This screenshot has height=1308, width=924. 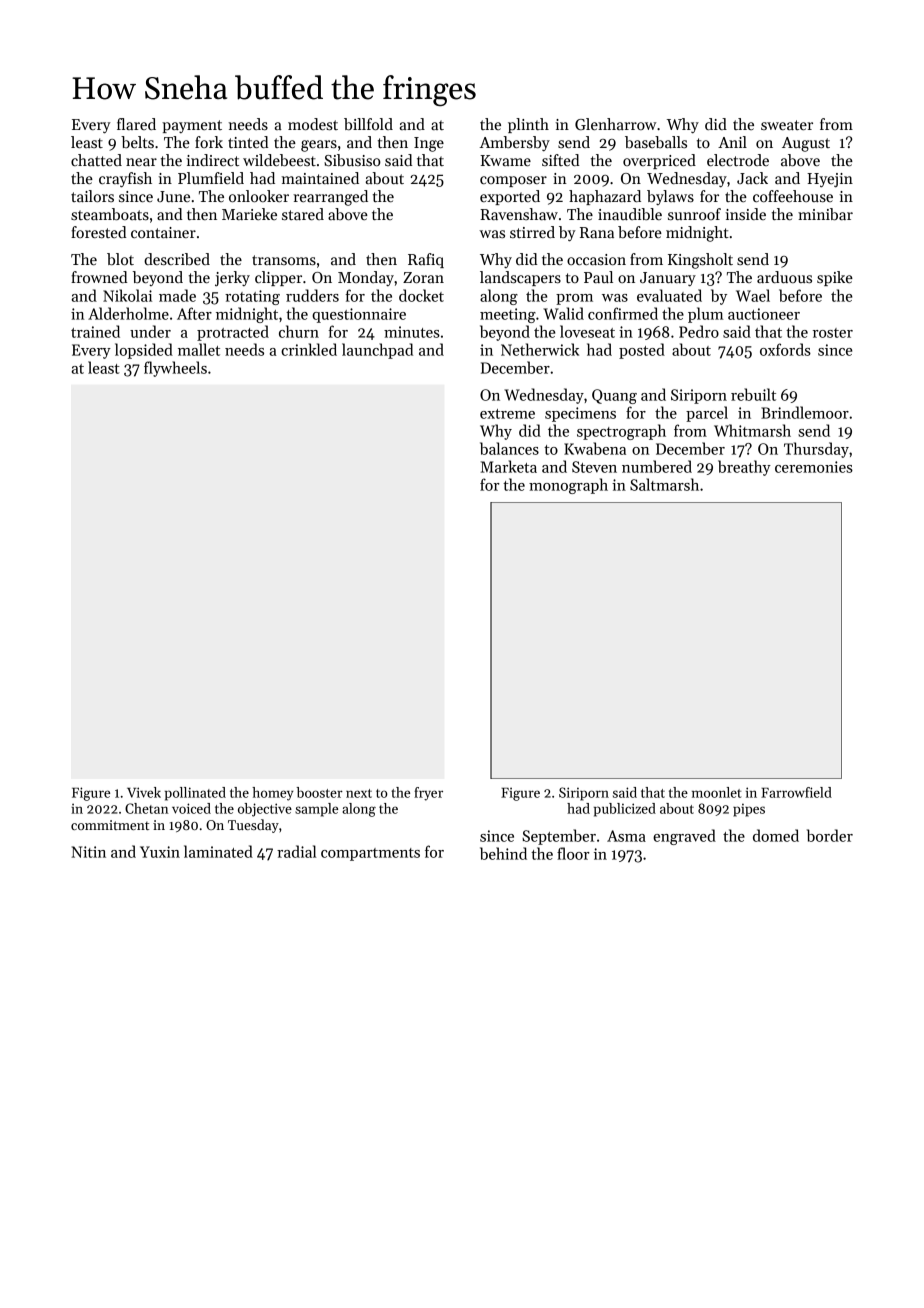 What do you see at coordinates (248, 142) in the screenshot?
I see `tinted` at bounding box center [248, 142].
